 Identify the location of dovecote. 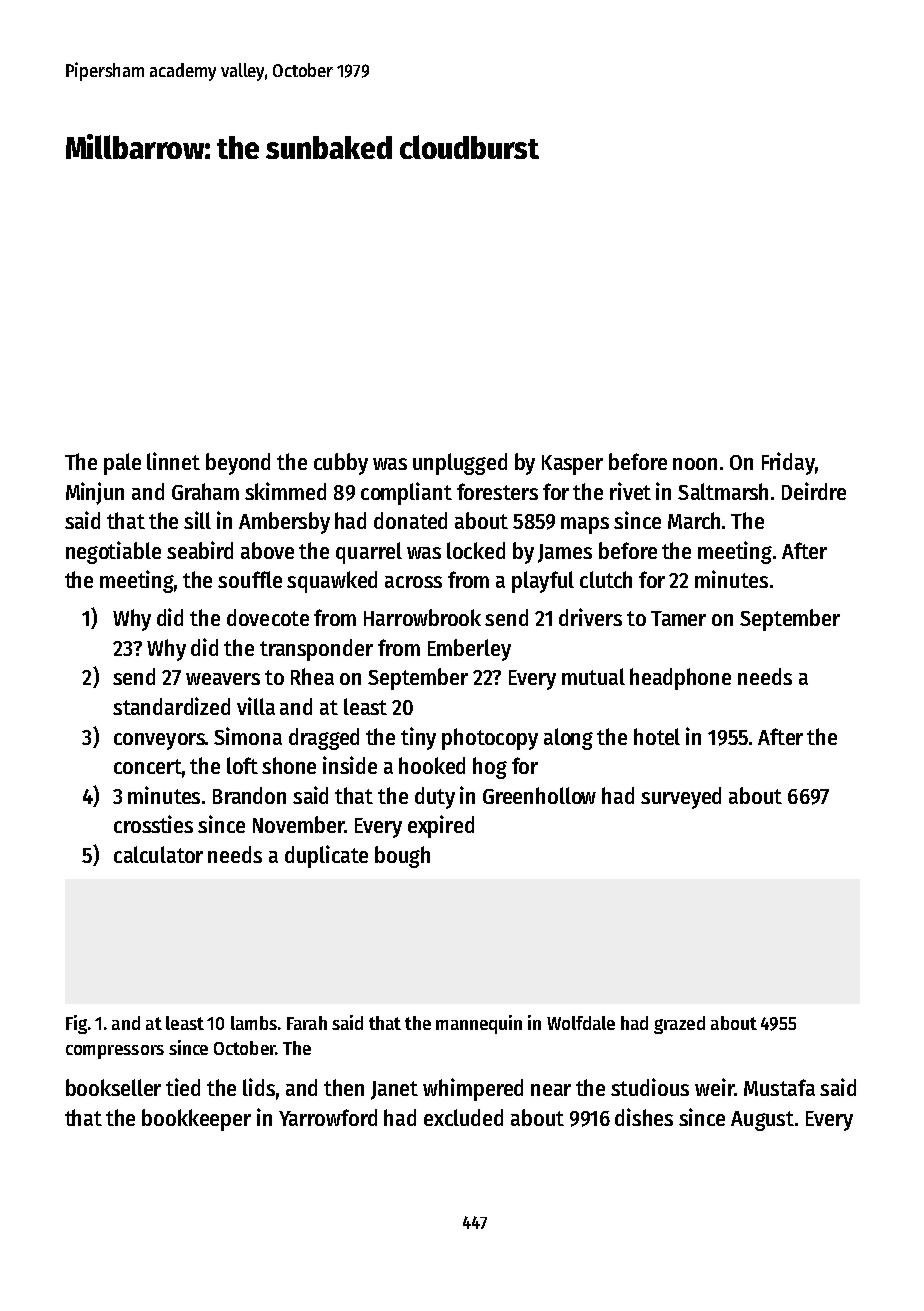
(268, 617).
